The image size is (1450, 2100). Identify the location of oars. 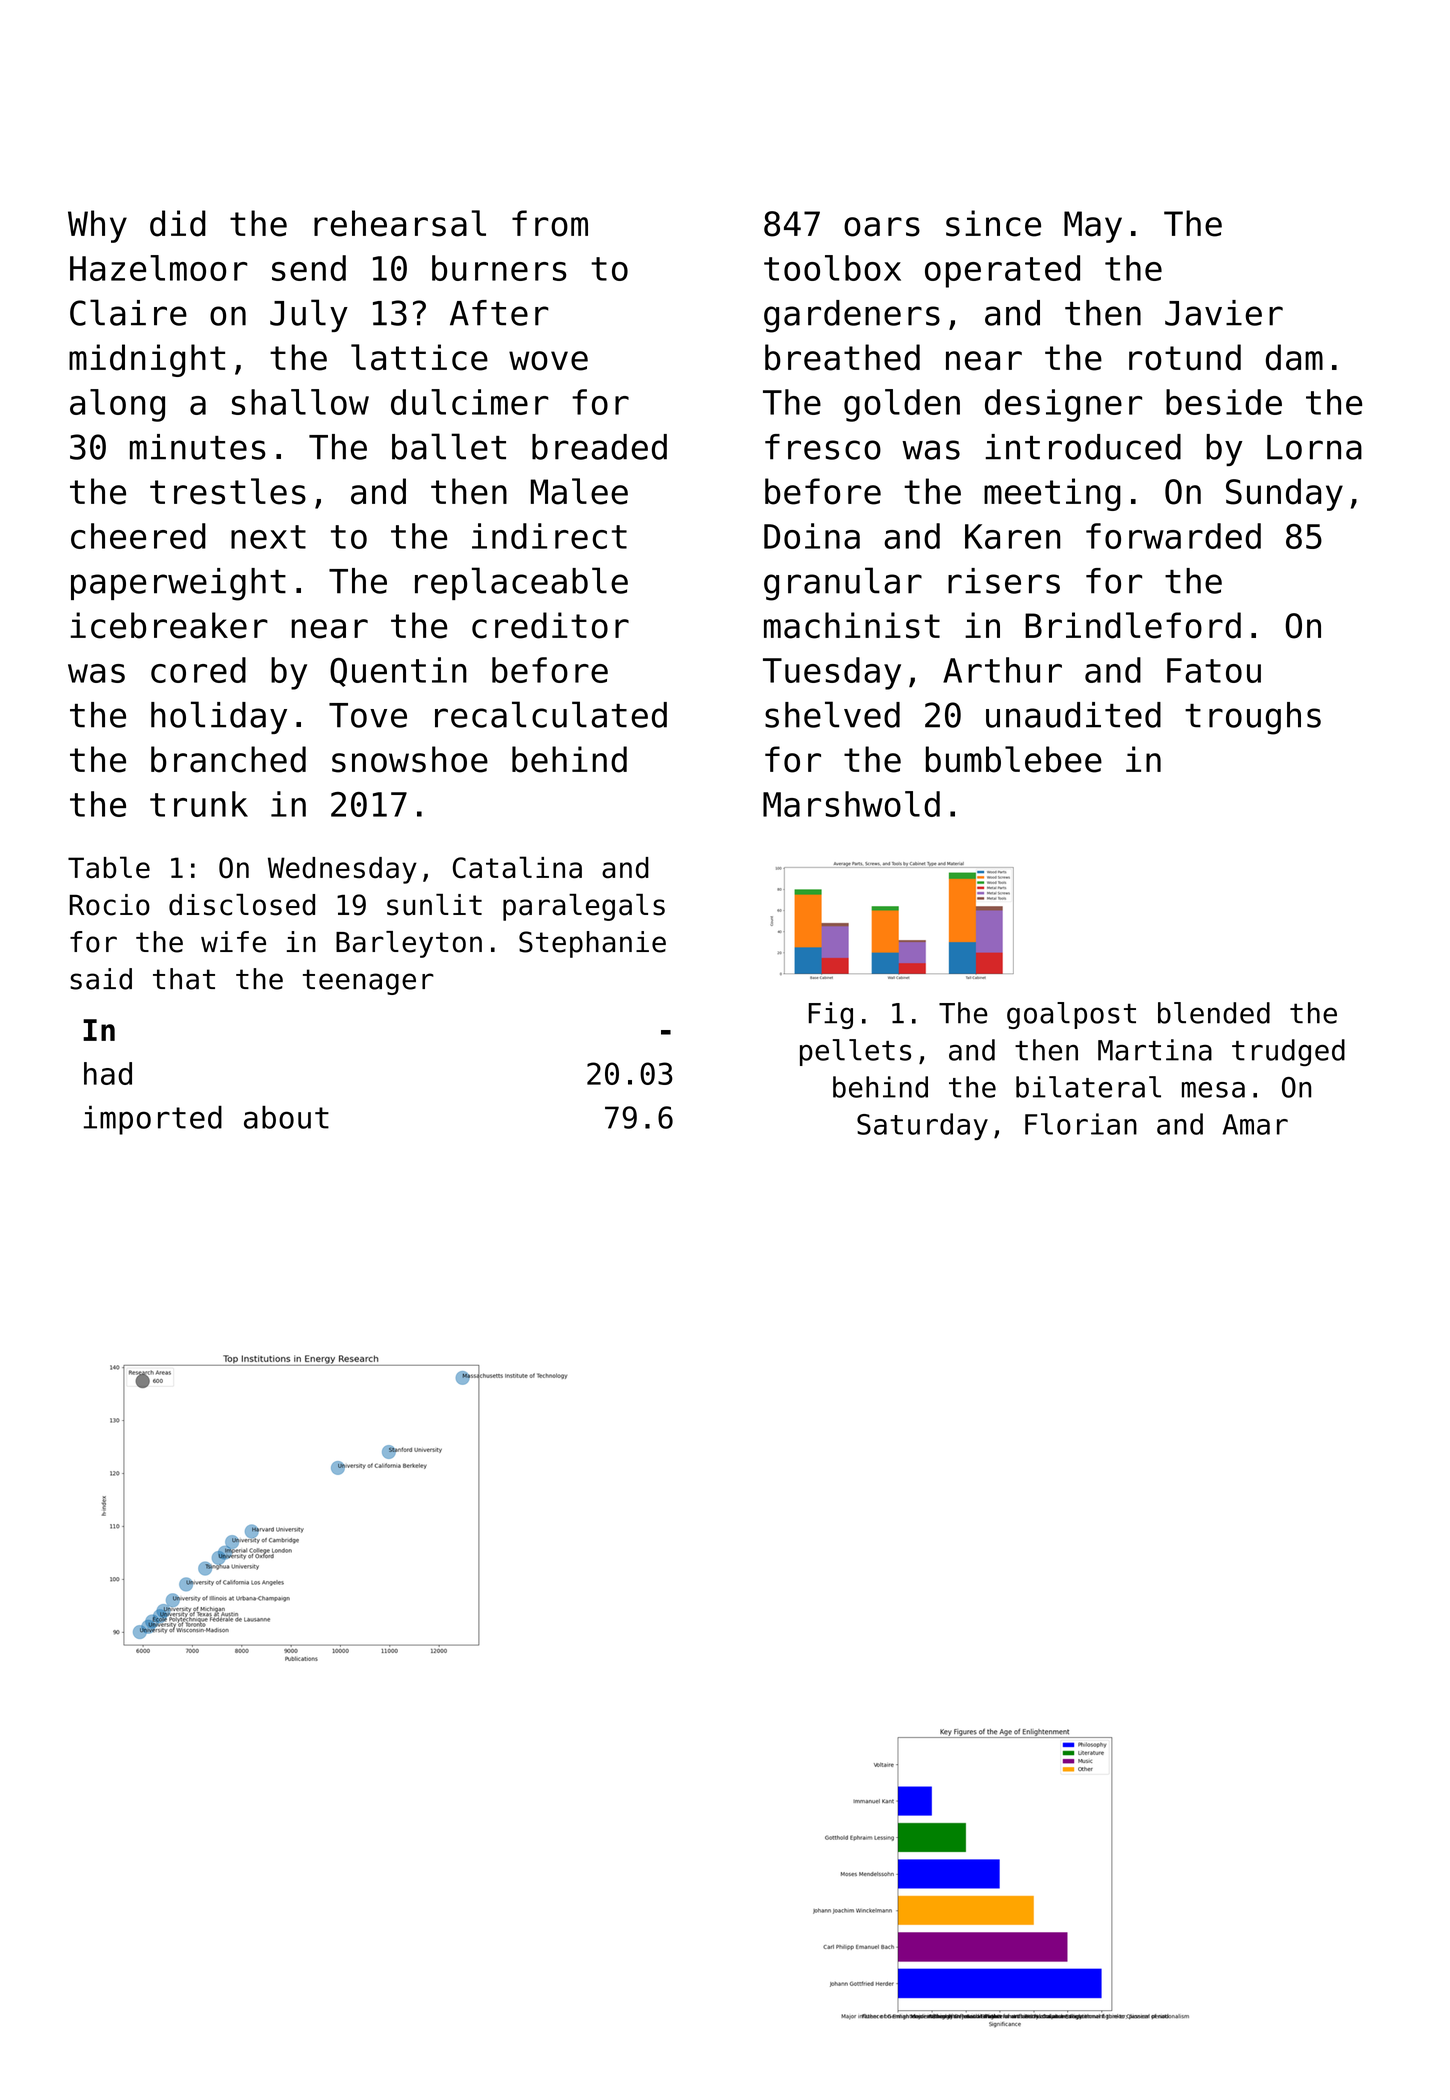
(882, 227).
